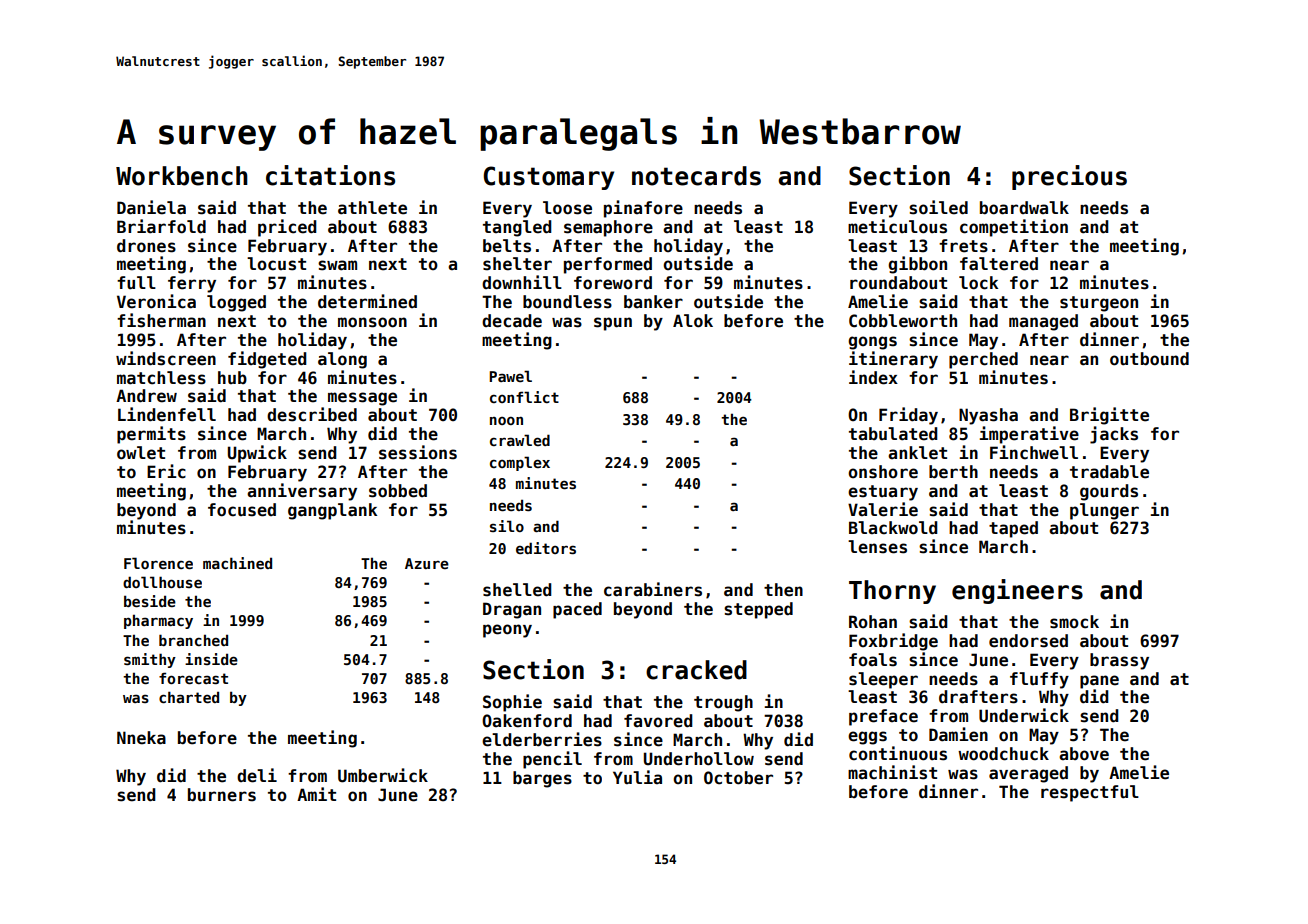 The width and height of the screenshot is (1308, 924). Describe the element at coordinates (276, 264) in the screenshot. I see `locust` at that location.
